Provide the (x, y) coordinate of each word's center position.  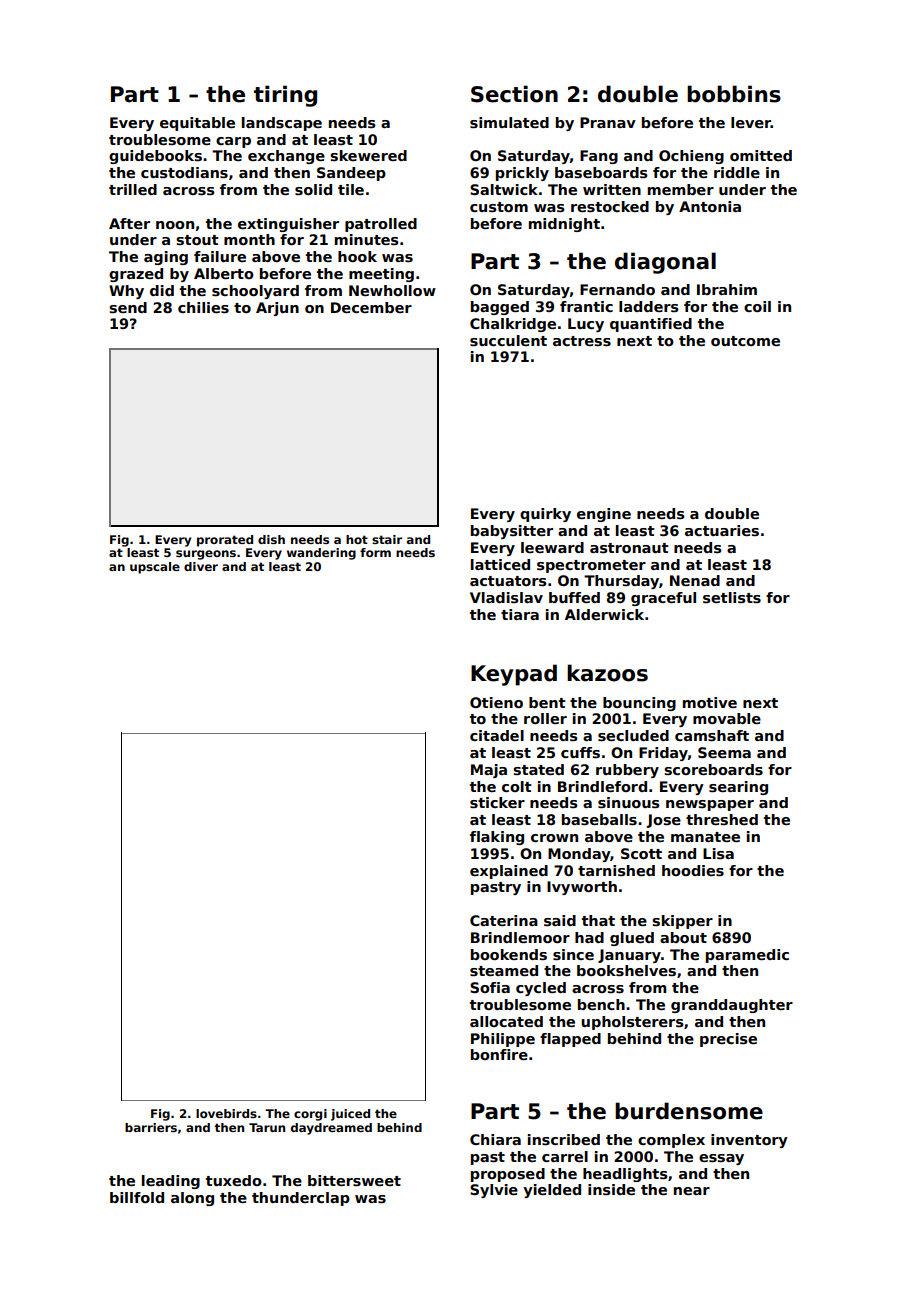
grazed (136, 275)
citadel (497, 735)
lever (751, 122)
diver (201, 566)
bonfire (499, 1054)
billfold (137, 1197)
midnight (564, 225)
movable (727, 718)
